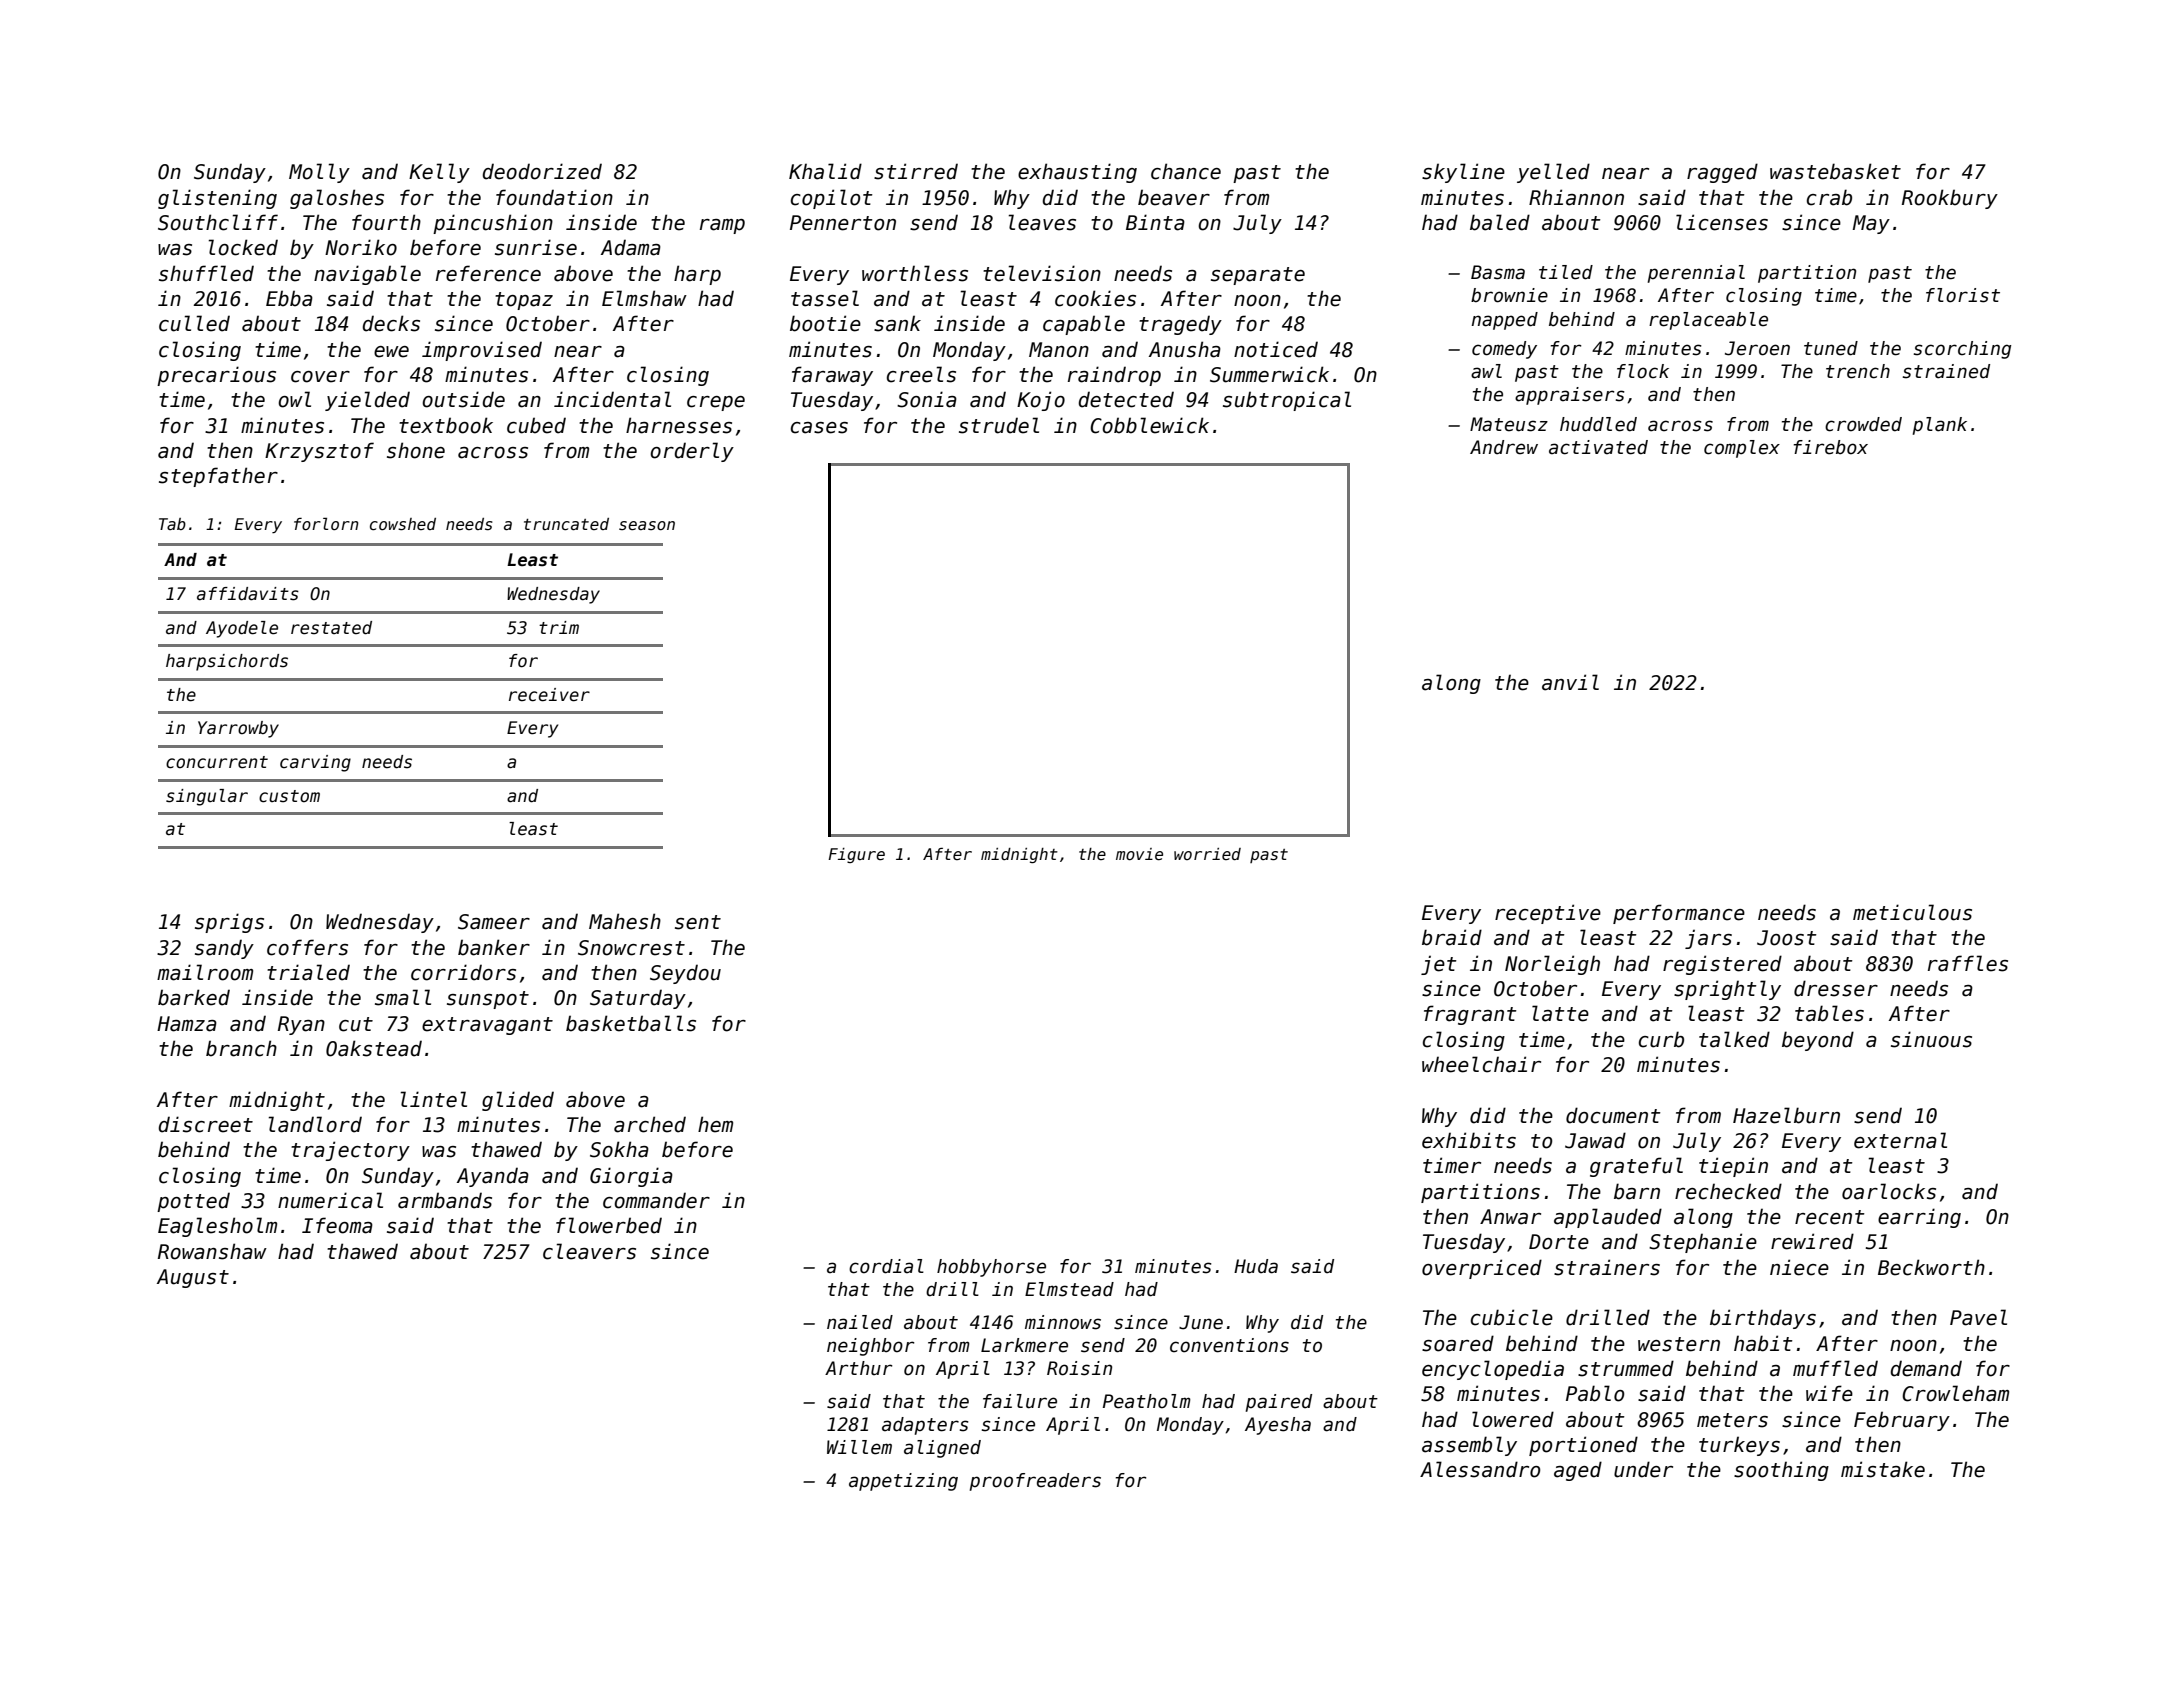 The width and height of the image is (2178, 1683). What do you see at coordinates (1722, 965) in the image?
I see `registered` at bounding box center [1722, 965].
